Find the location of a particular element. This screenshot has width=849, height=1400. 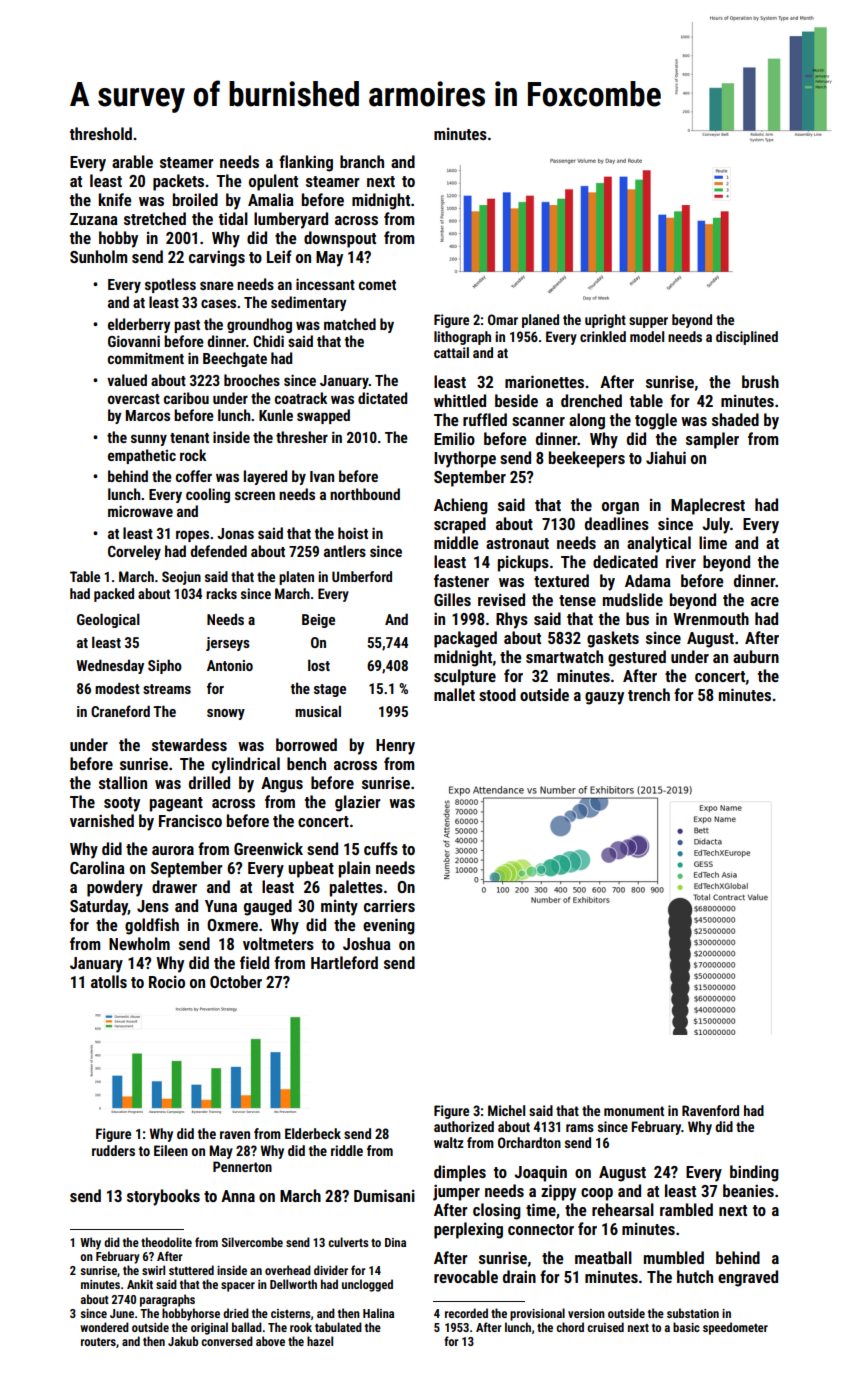

plain is located at coordinates (354, 869).
